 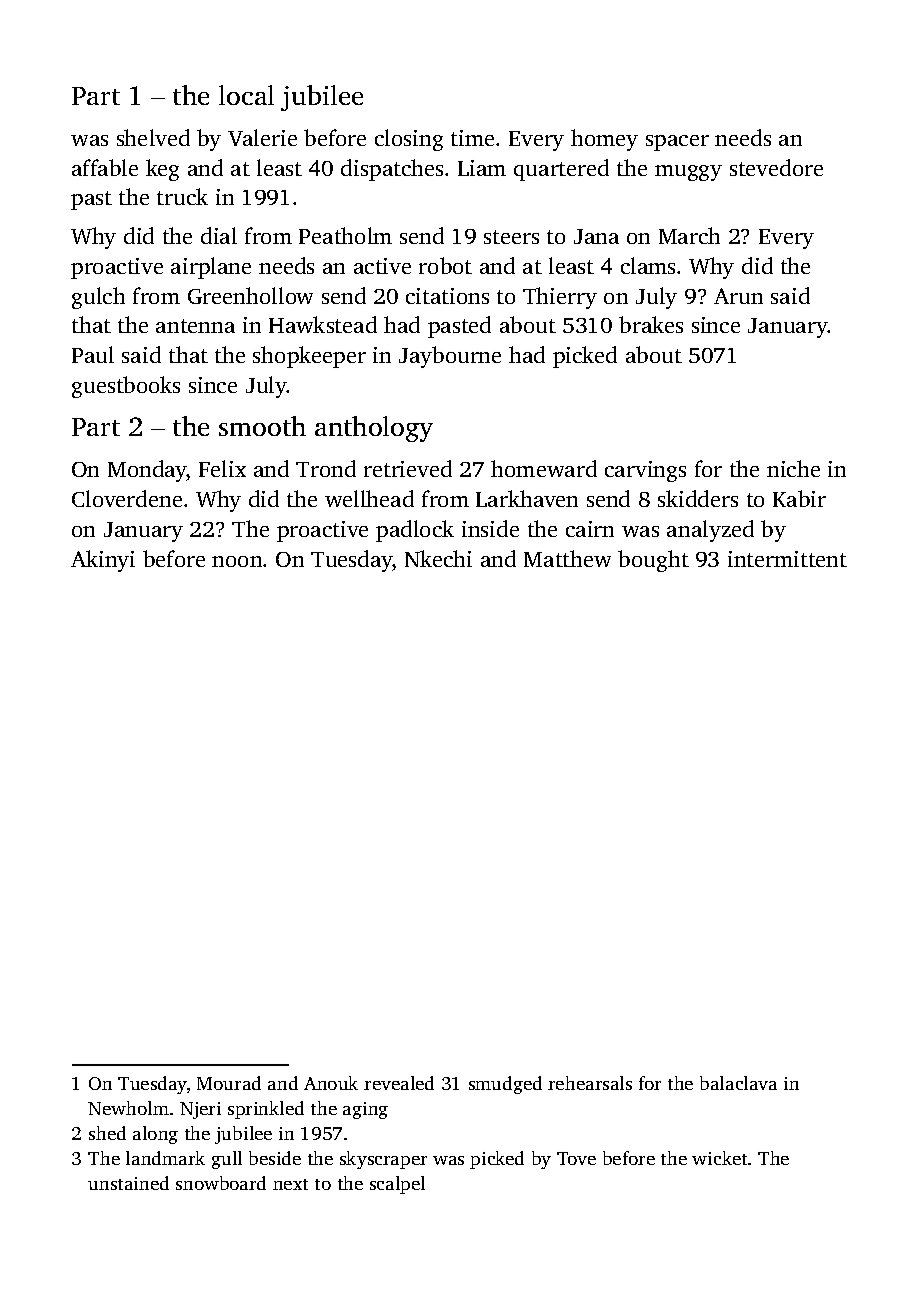 What do you see at coordinates (590, 1083) in the screenshot?
I see `rehearsals` at bounding box center [590, 1083].
